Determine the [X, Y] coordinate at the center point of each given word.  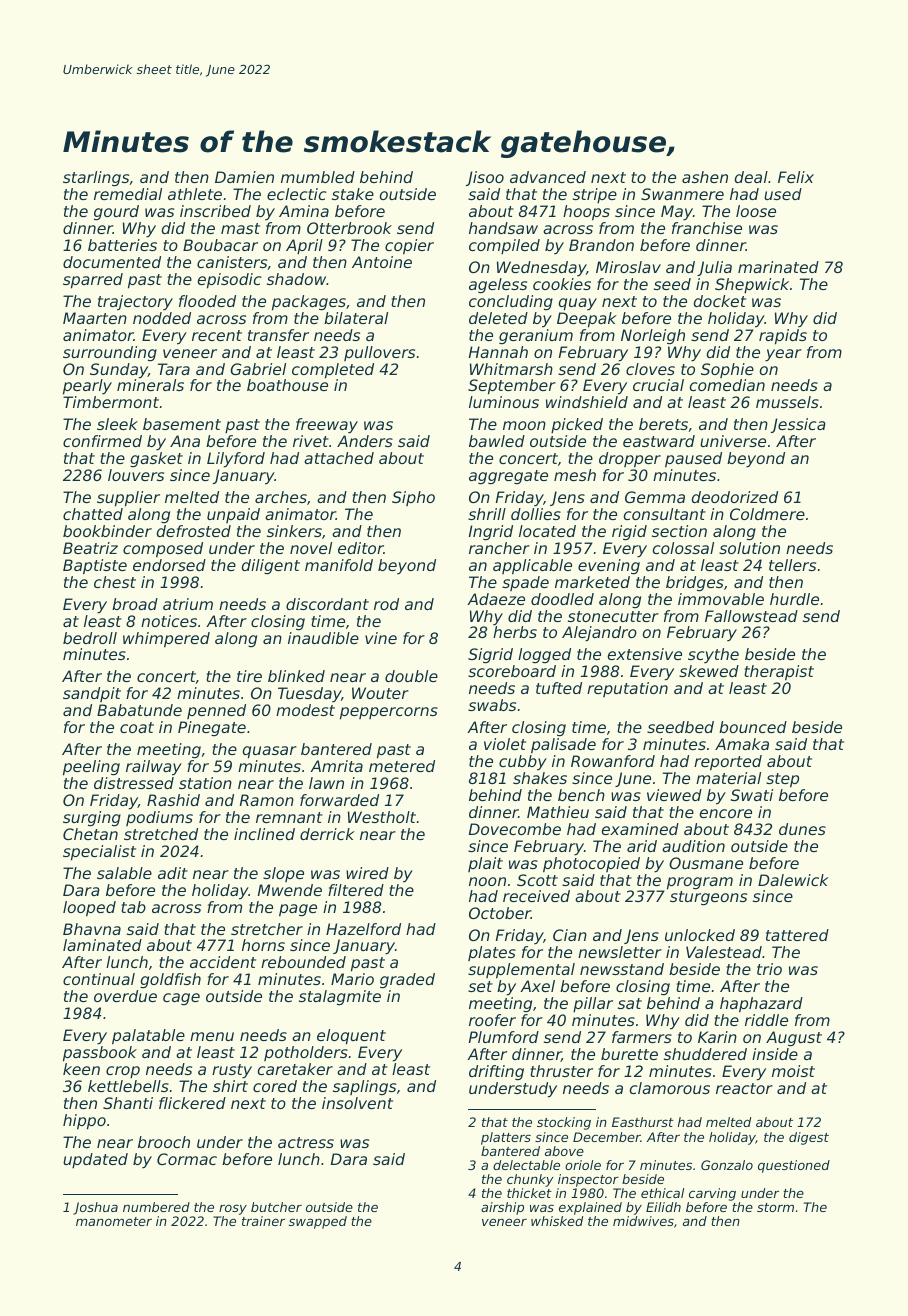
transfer [278, 335]
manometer [114, 1221]
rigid [629, 533]
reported [728, 763]
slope [283, 874]
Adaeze [496, 599]
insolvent [357, 1103]
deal [751, 177]
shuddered [705, 1054]
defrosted [194, 531]
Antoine [382, 262]
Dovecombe [515, 829]
